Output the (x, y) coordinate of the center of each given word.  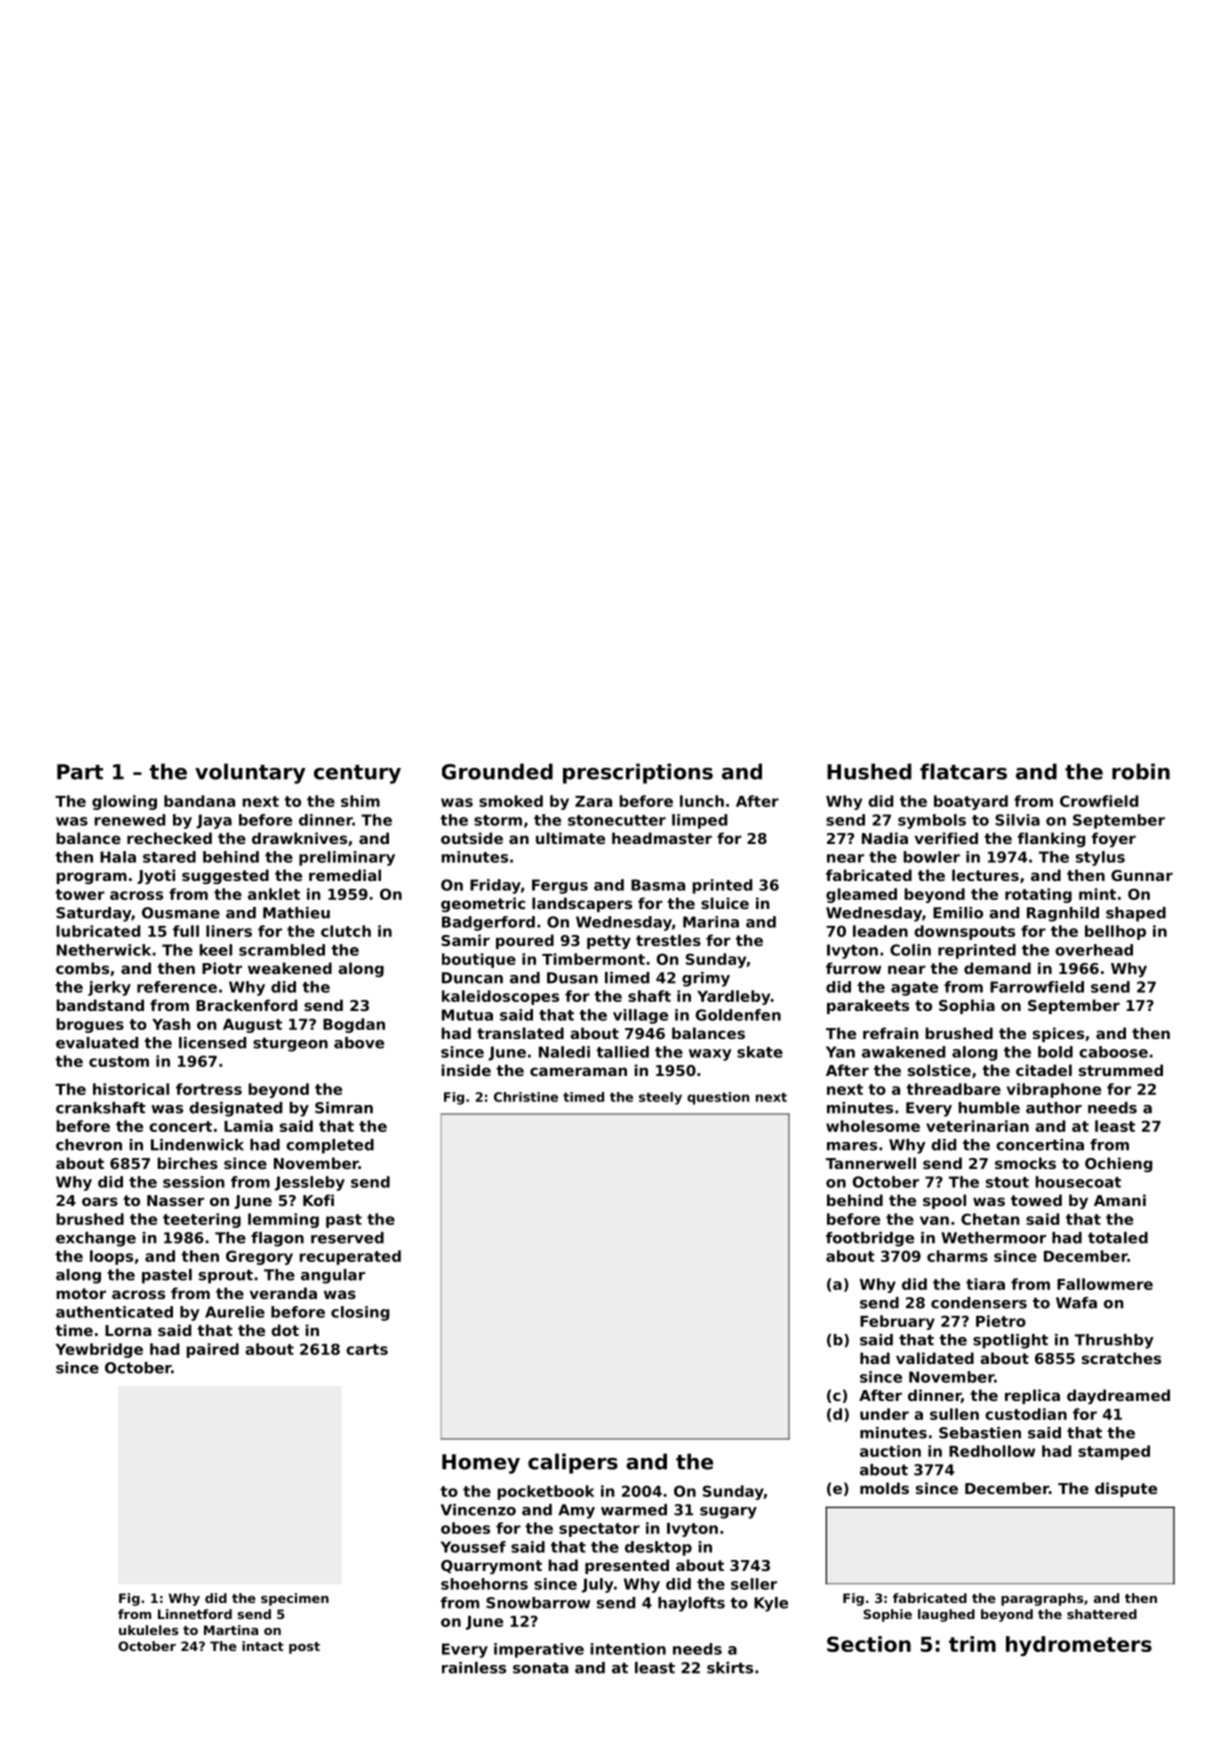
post (304, 1648)
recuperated (350, 1257)
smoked (511, 801)
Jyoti (156, 876)
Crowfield (1099, 801)
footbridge (870, 1239)
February (897, 1322)
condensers (979, 1303)
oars (100, 1201)
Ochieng (1118, 1164)
